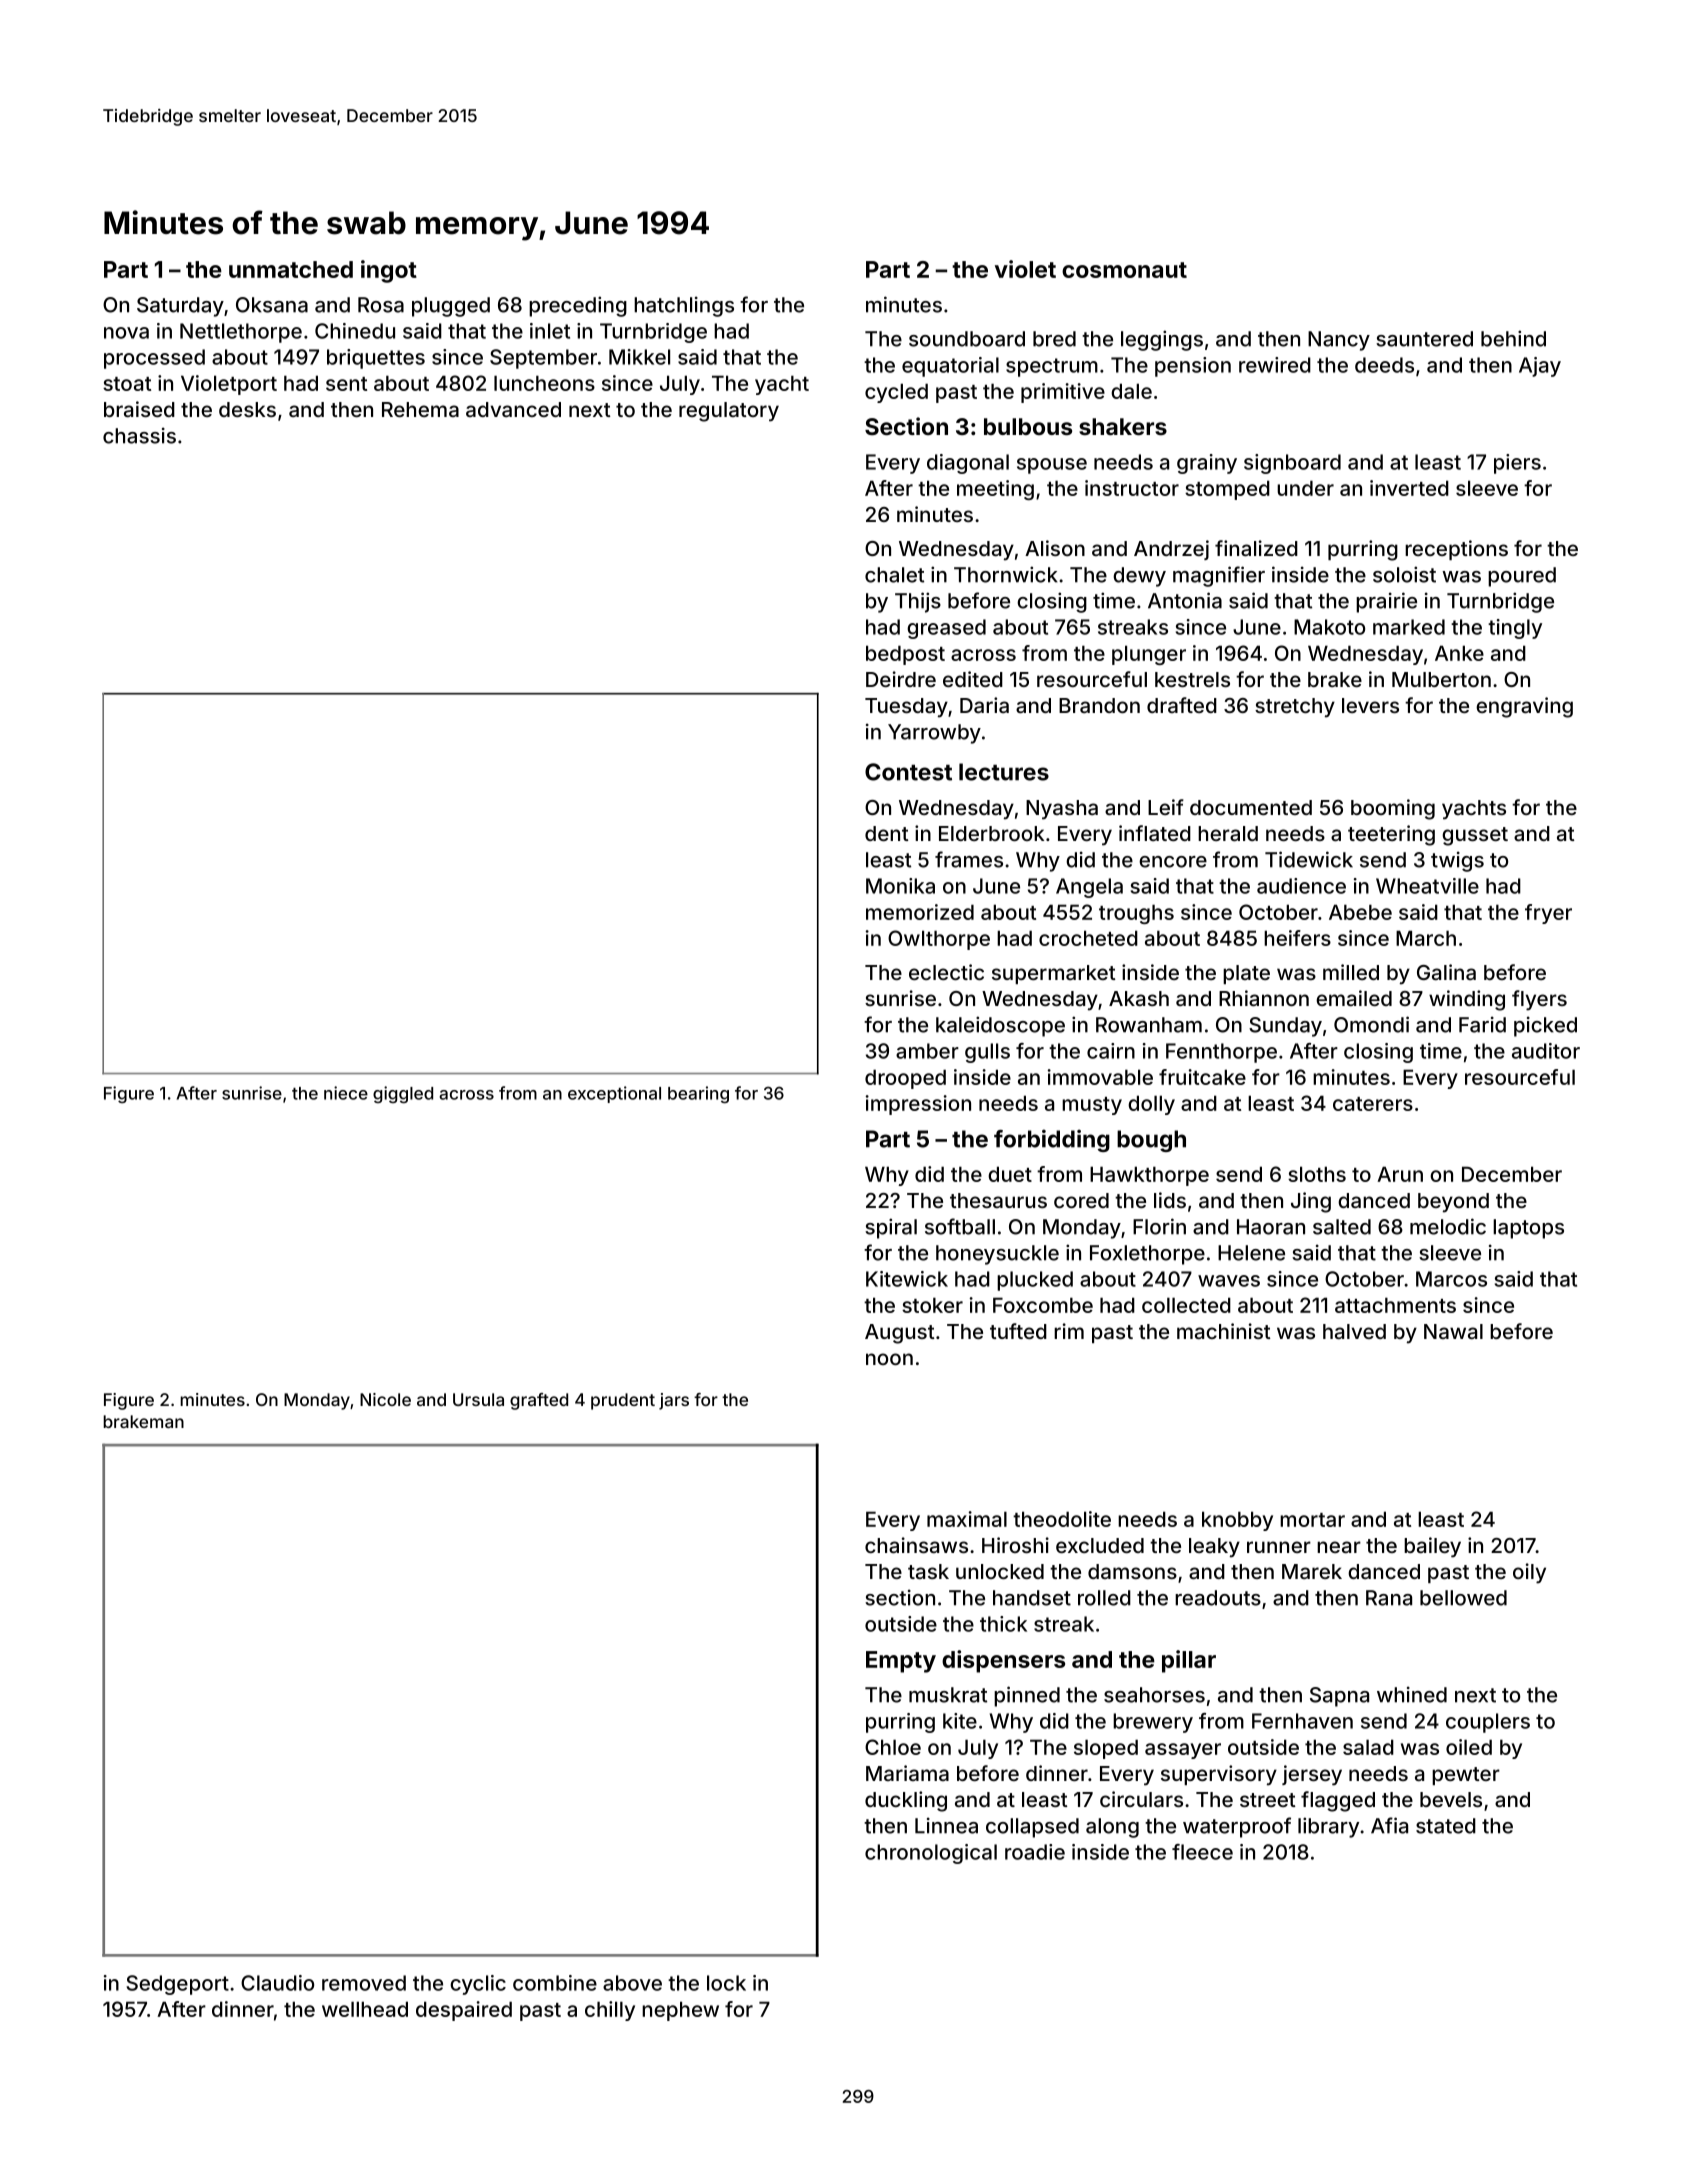 The width and height of the screenshot is (1683, 2178). I want to click on hatchlings, so click(684, 306).
